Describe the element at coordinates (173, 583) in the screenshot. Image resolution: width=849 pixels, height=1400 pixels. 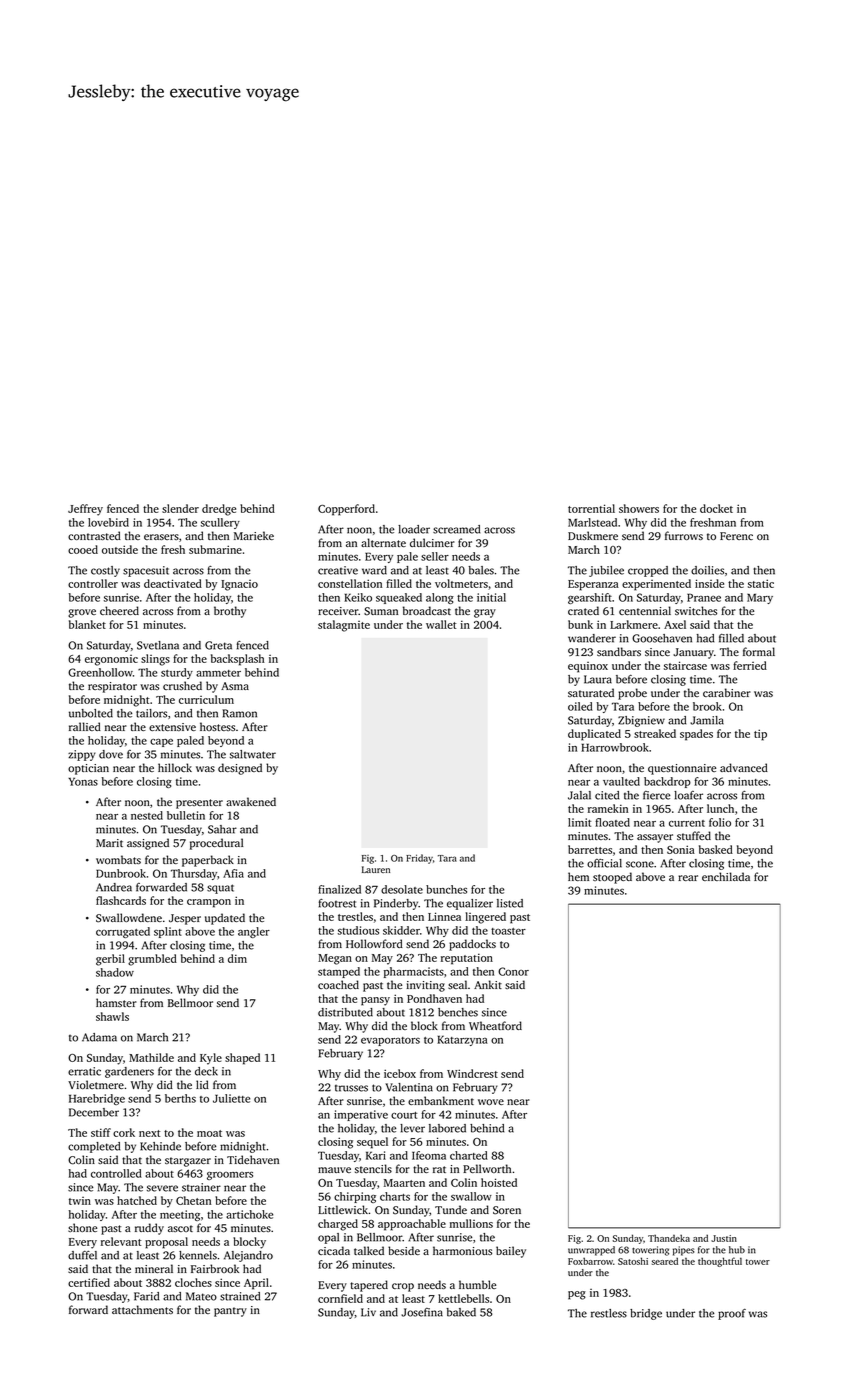
I see `deactivated` at that location.
